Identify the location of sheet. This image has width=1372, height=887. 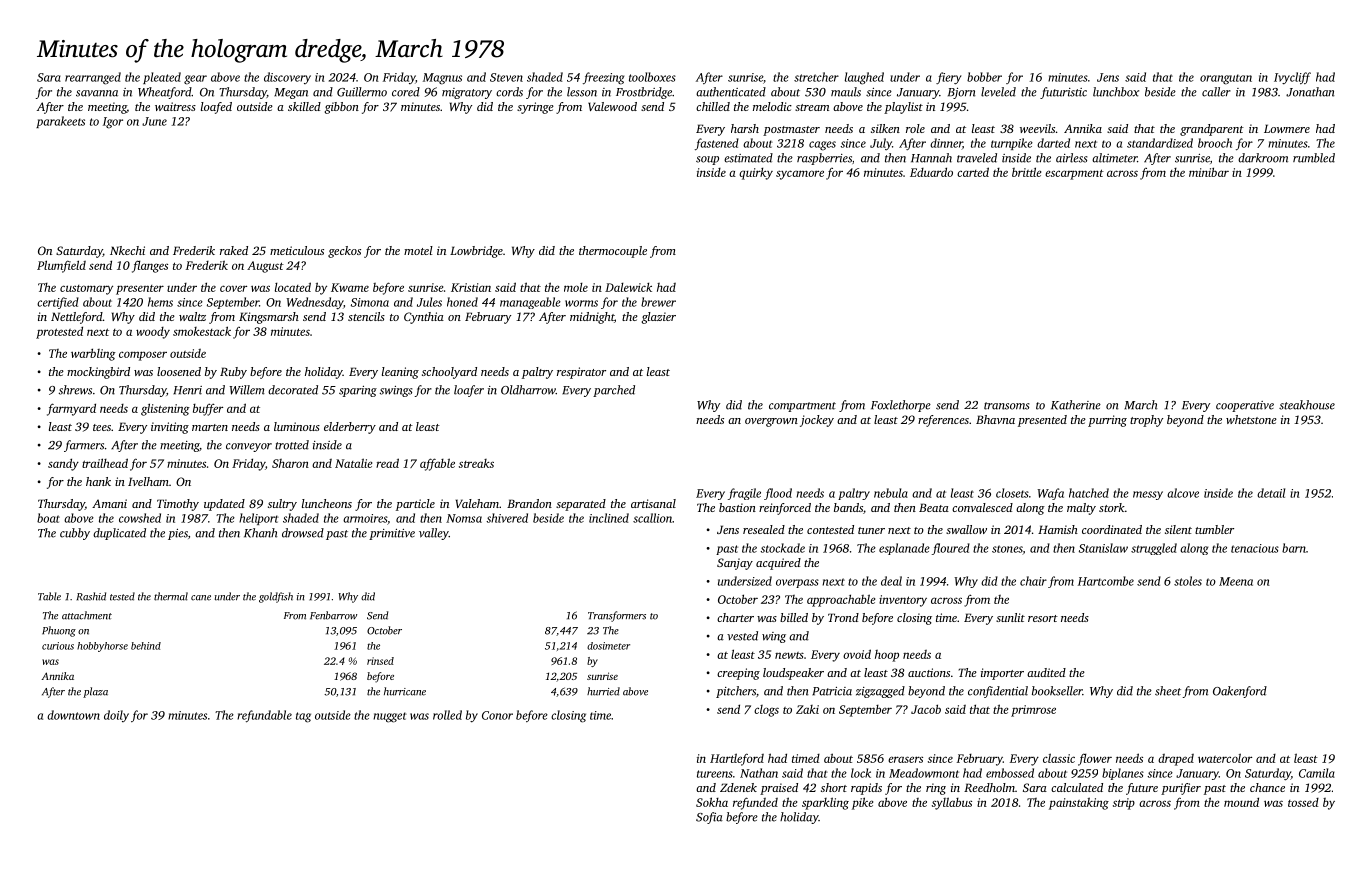
(1168, 691).
